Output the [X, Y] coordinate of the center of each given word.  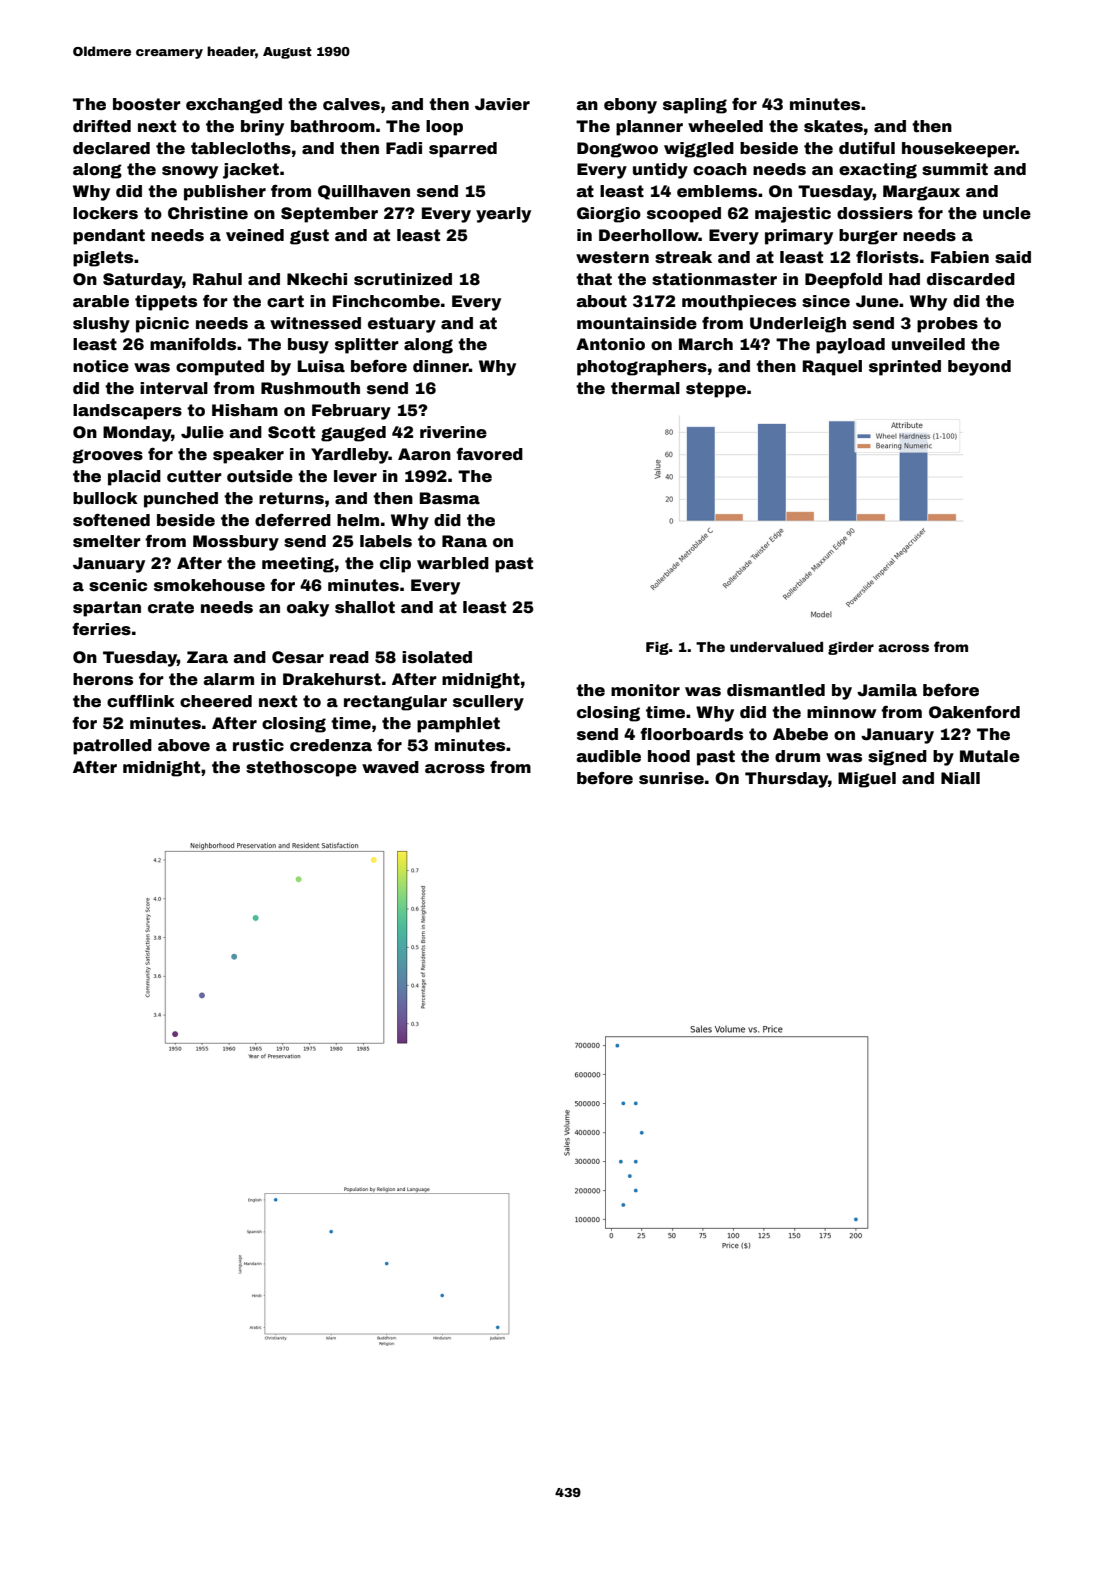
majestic [793, 215]
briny [262, 128]
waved [390, 767]
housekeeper [959, 150]
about [601, 301]
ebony [630, 106]
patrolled [112, 747]
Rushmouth [310, 388]
